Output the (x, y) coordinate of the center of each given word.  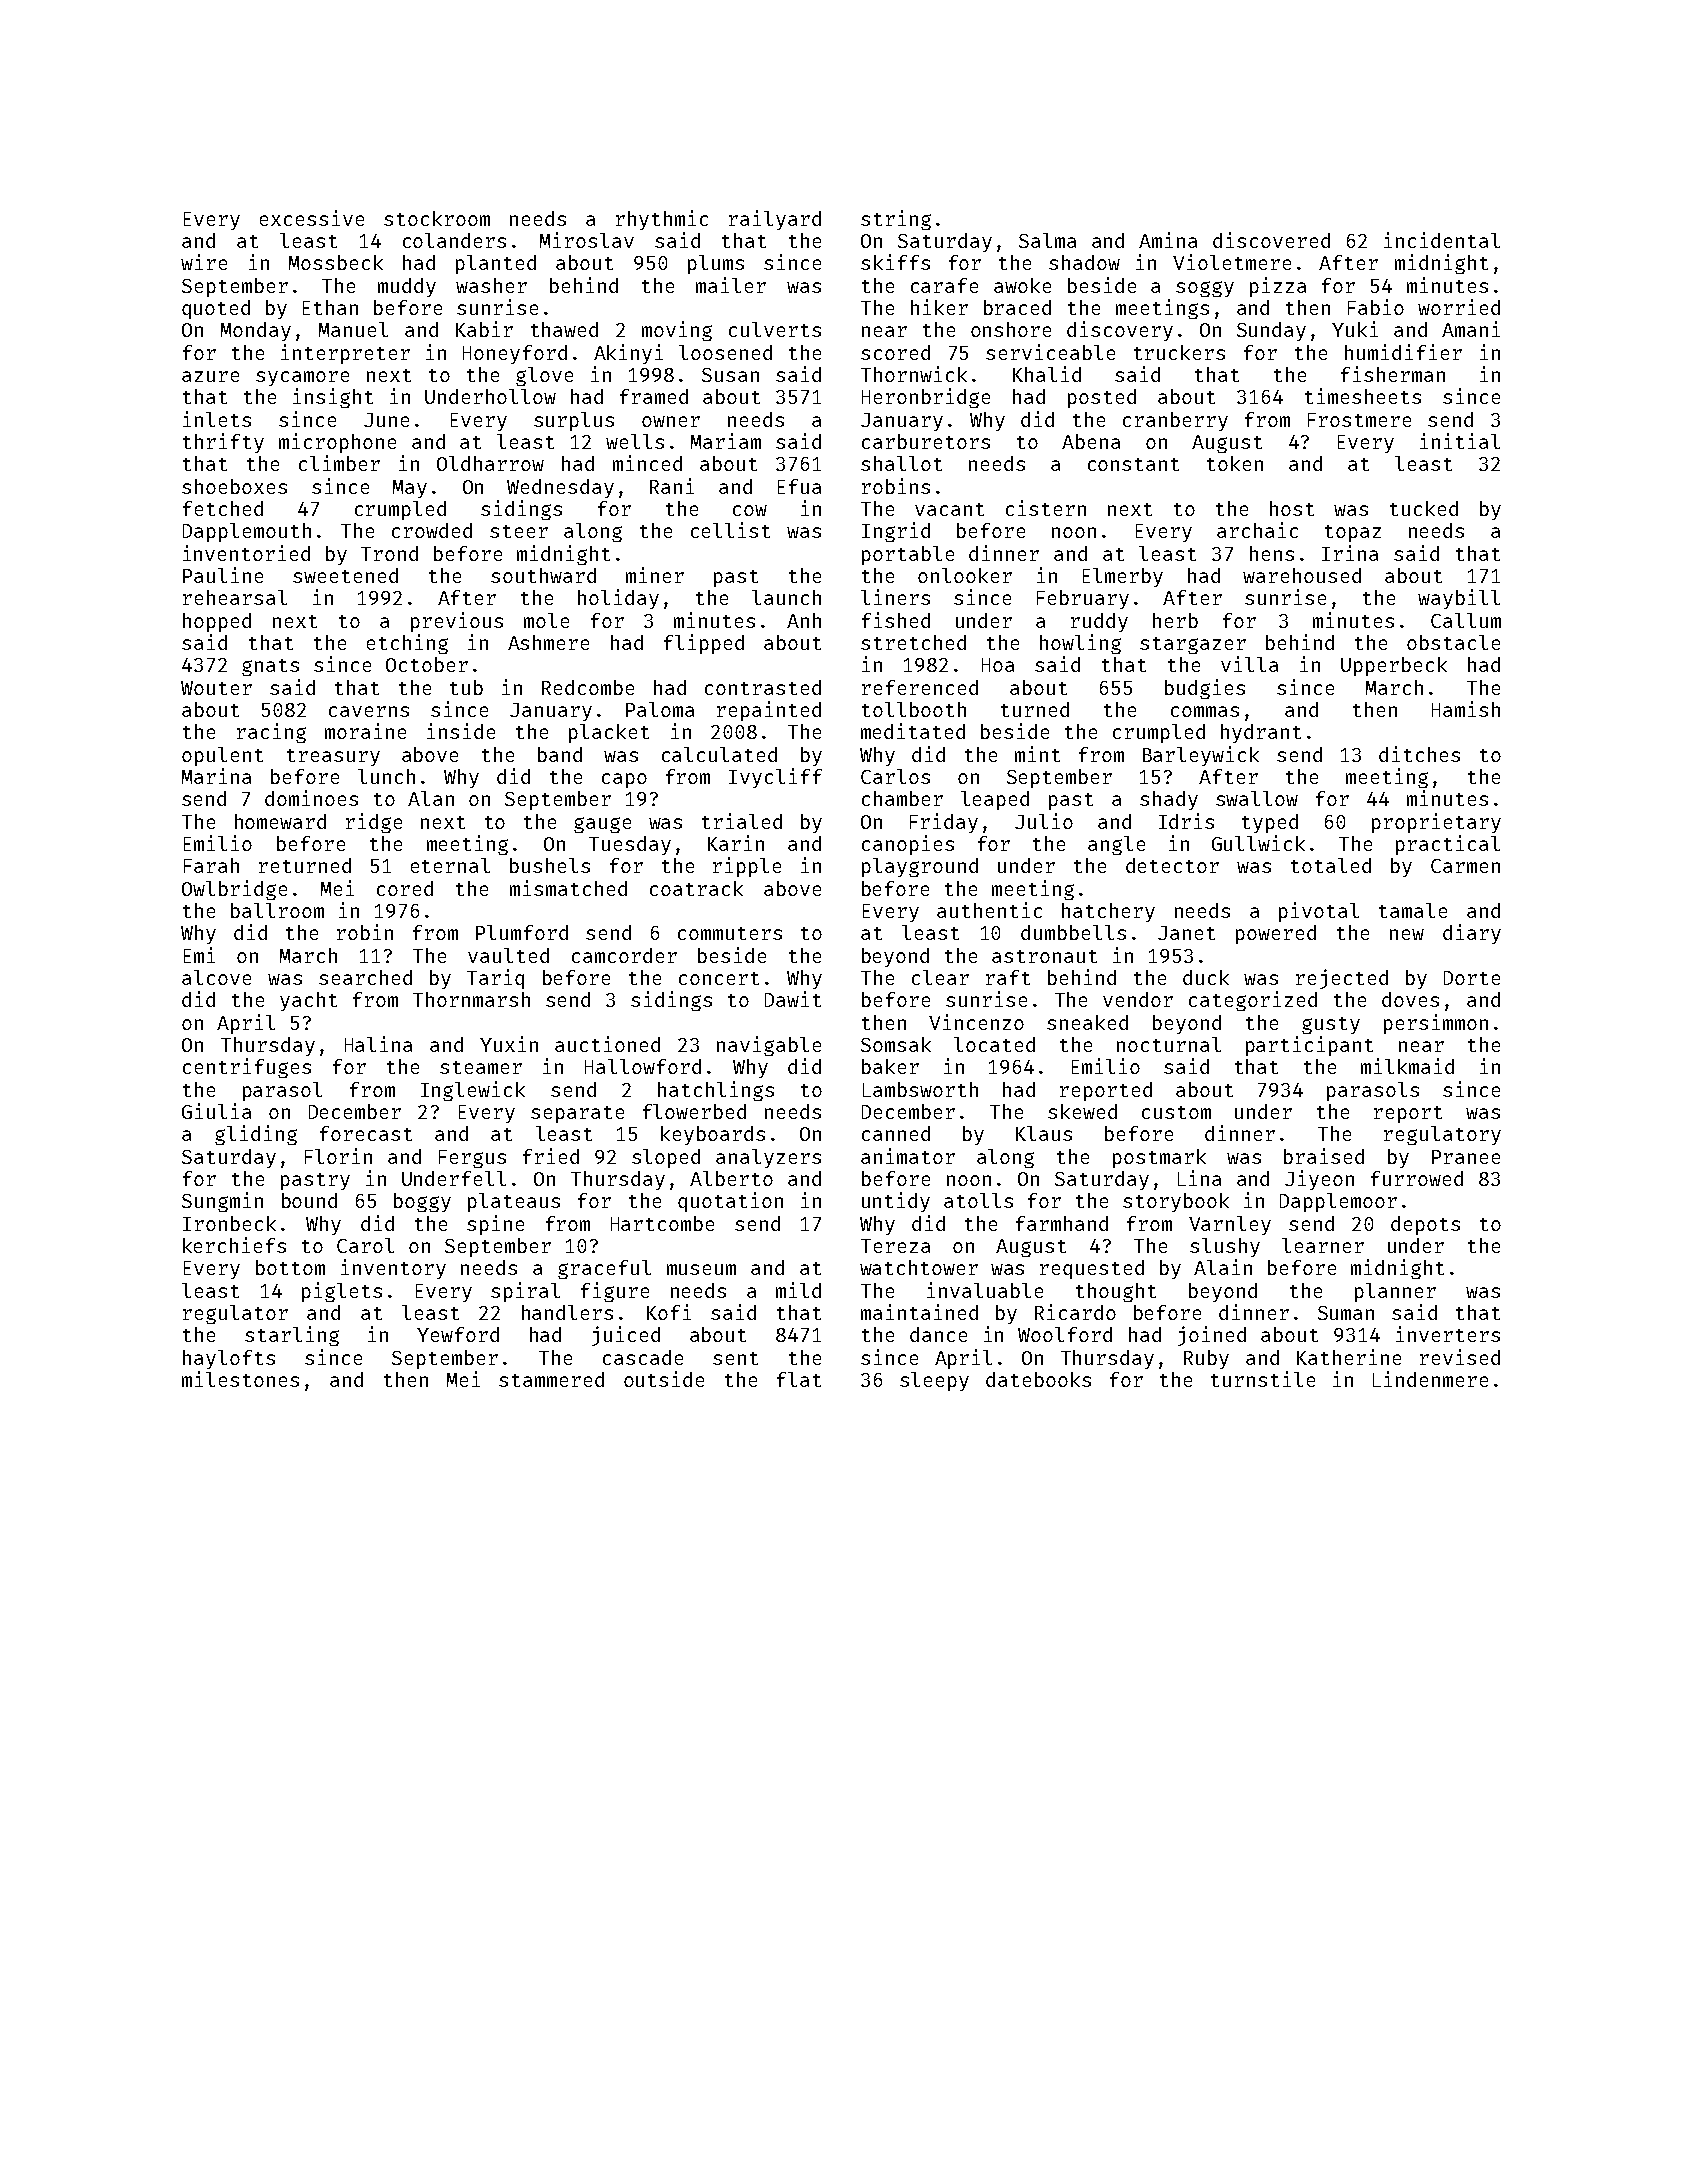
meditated (913, 731)
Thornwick (914, 374)
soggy (1205, 289)
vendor (1138, 999)
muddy (407, 287)
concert (719, 978)
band (560, 754)
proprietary (1436, 823)
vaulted (508, 955)
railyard (775, 220)
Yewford (458, 1334)
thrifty (223, 443)
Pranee (1466, 1157)
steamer (481, 1067)
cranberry (1175, 421)
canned (896, 1133)
